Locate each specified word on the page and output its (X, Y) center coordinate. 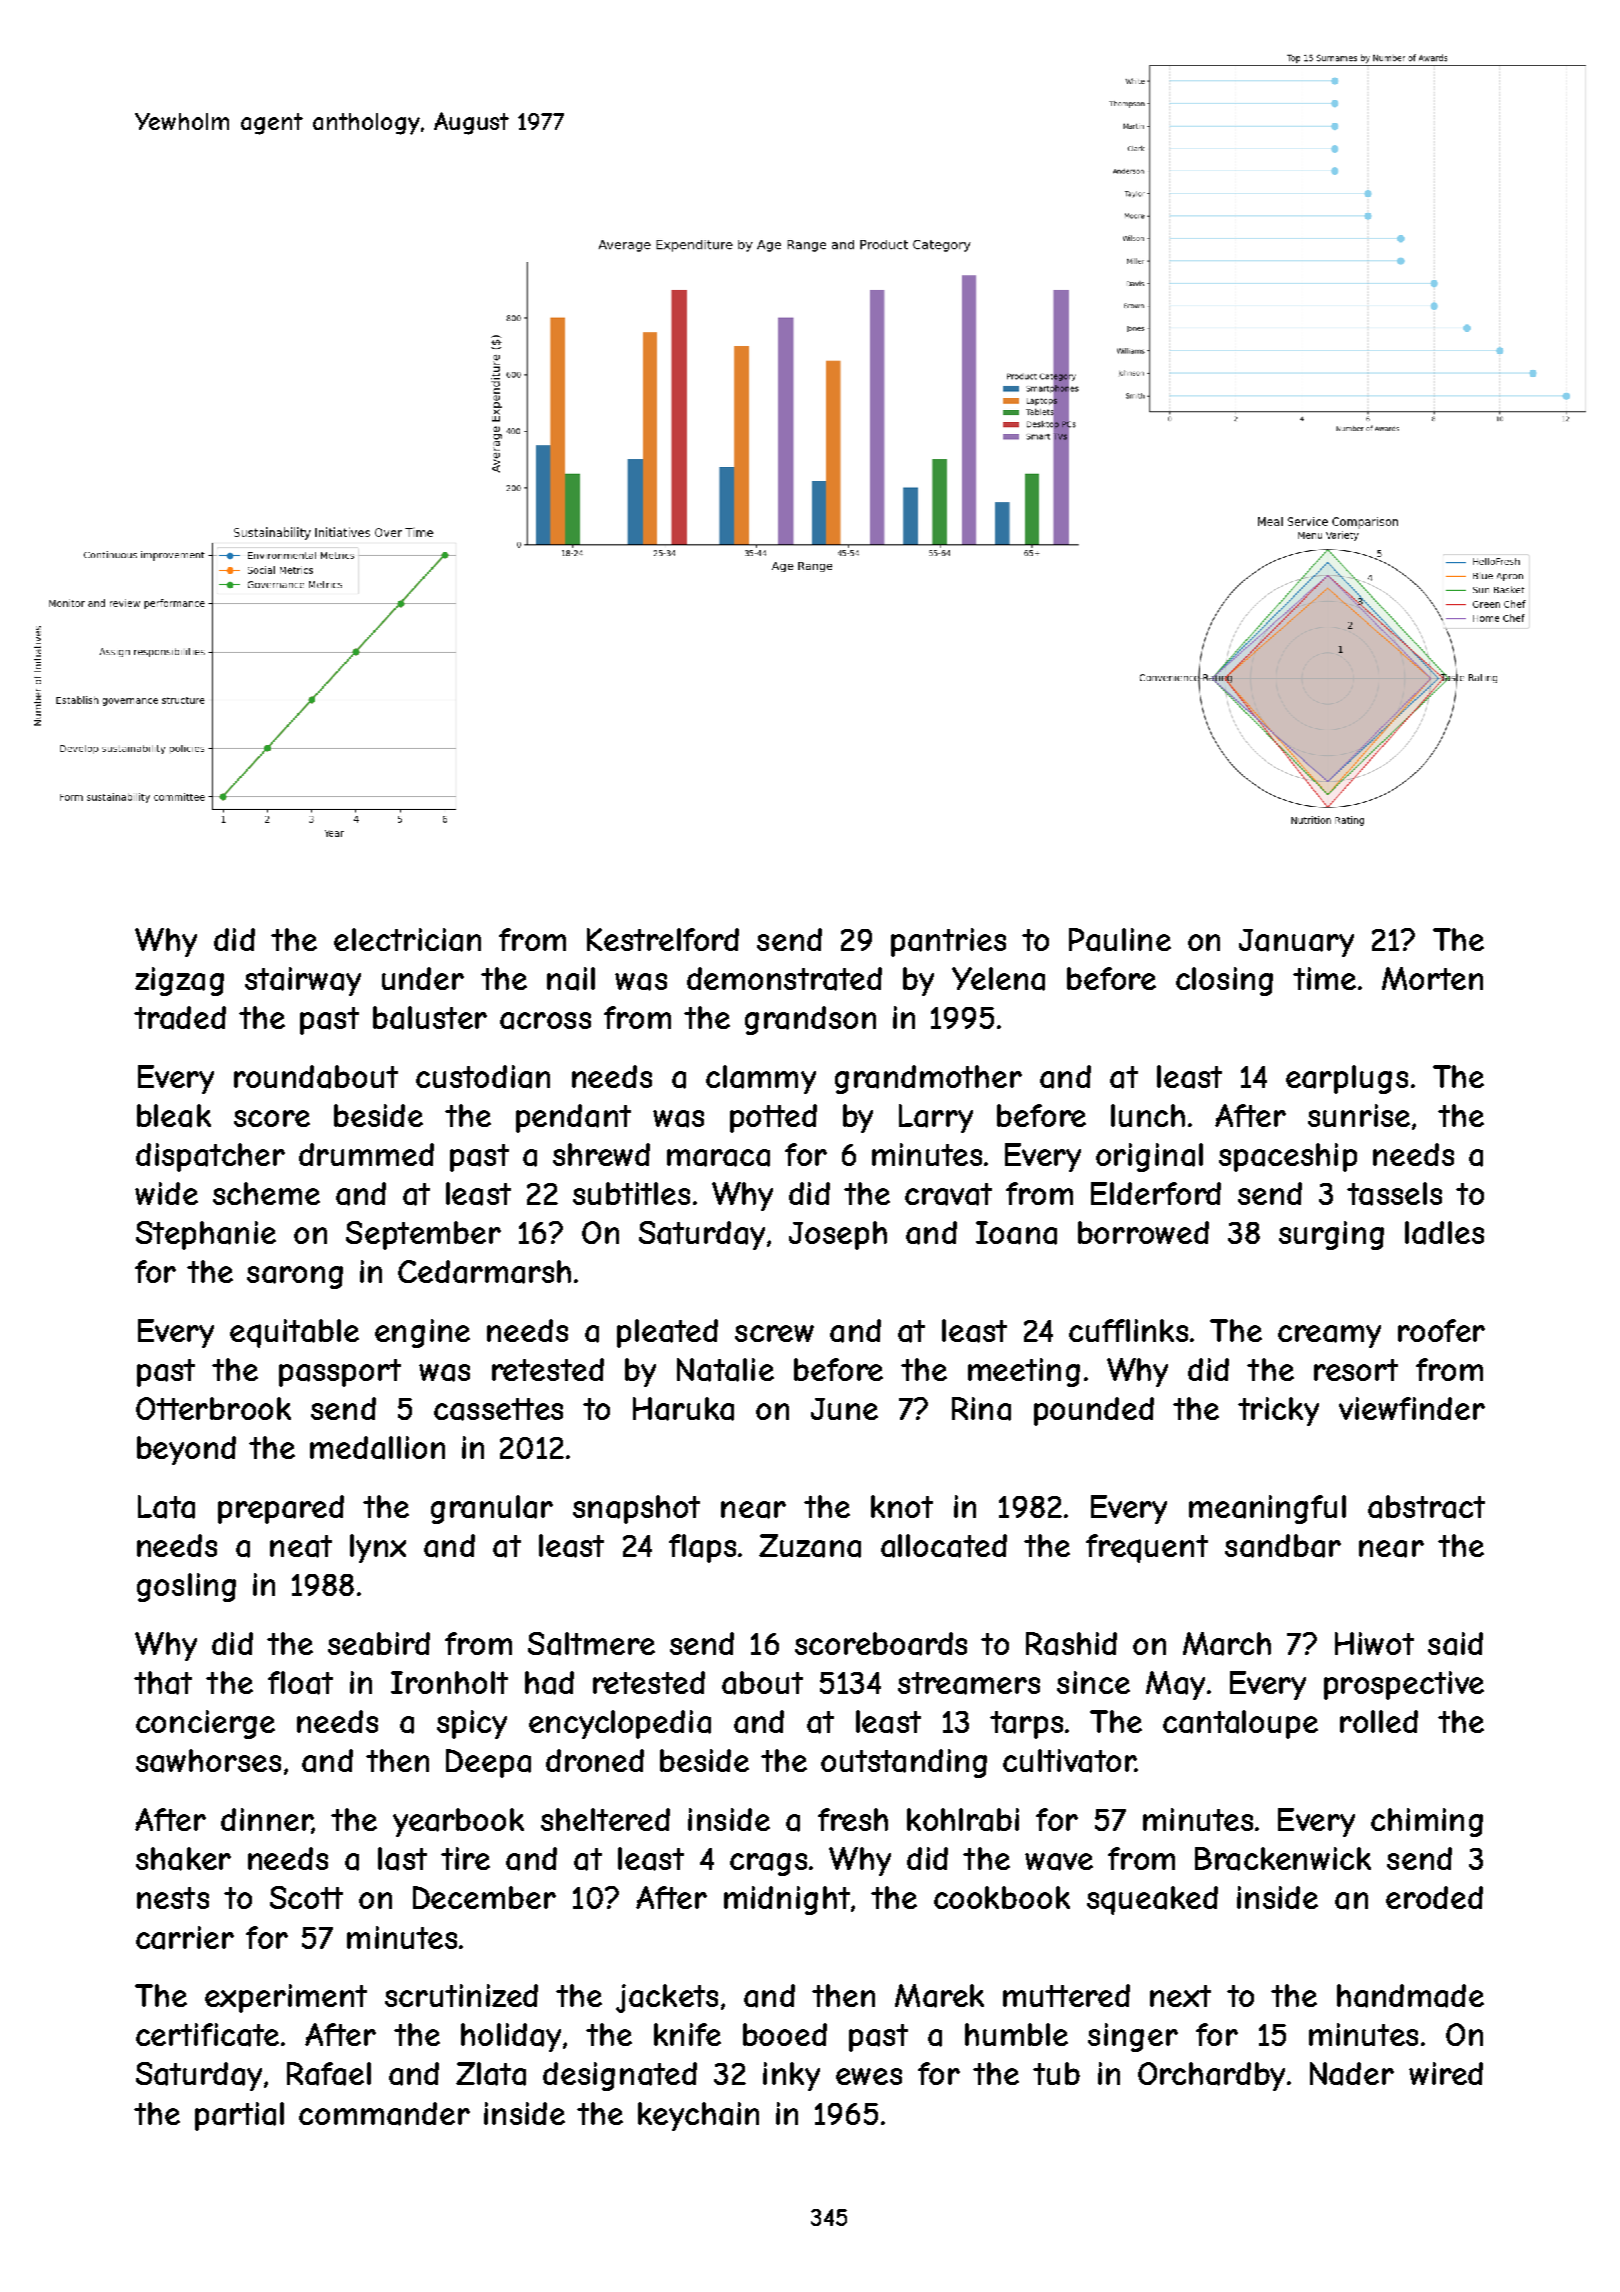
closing (1224, 981)
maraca (718, 1158)
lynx (378, 1548)
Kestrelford (663, 939)
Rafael (329, 2074)
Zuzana (810, 1546)
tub (1056, 2073)
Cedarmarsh (484, 1272)
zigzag (179, 981)
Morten (1432, 978)
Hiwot (1374, 1643)
